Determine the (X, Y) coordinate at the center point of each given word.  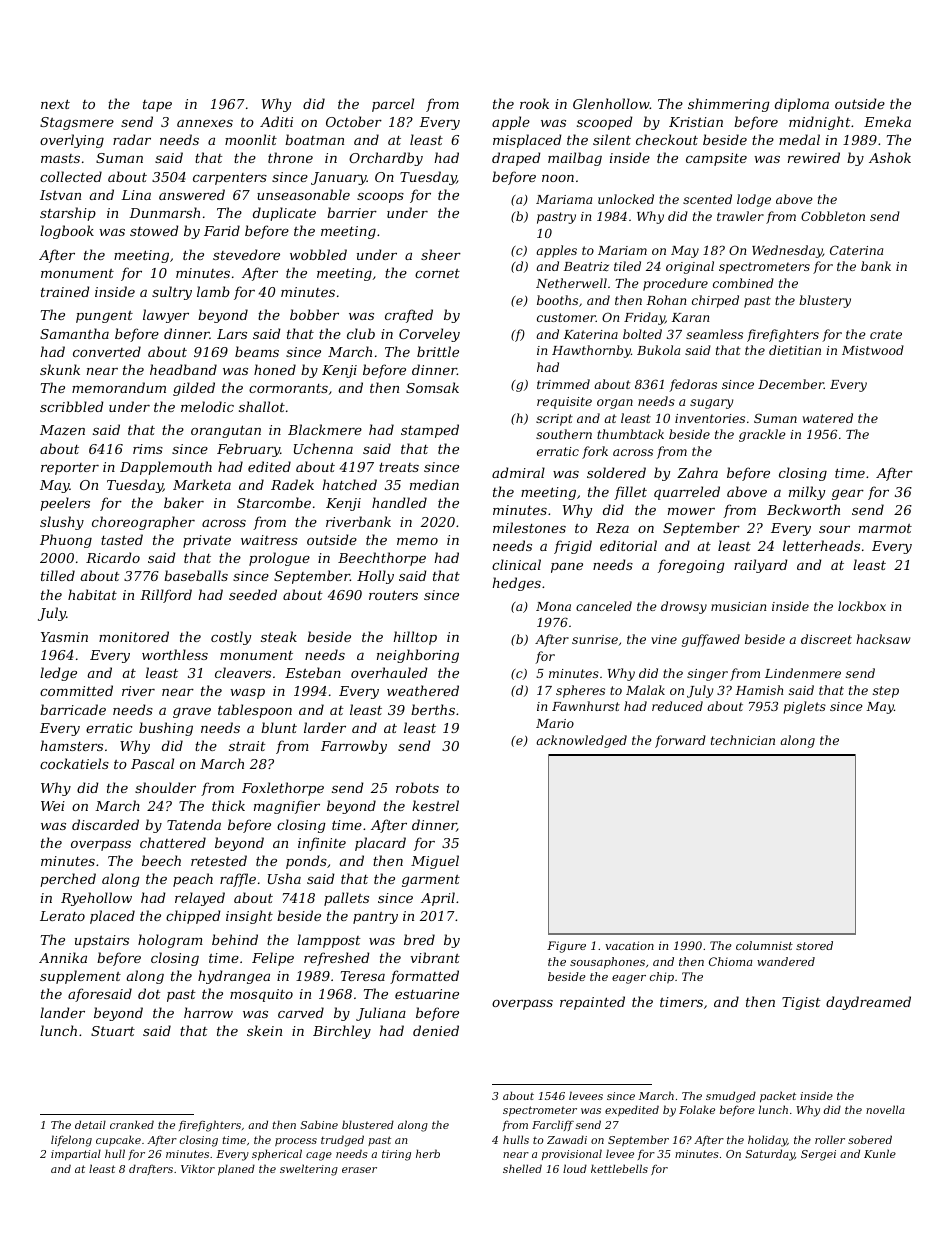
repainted (592, 1003)
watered (828, 418)
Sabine (319, 1124)
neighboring (418, 656)
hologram (170, 941)
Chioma (731, 961)
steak (279, 636)
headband (183, 369)
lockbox (862, 606)
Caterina (856, 250)
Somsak (432, 387)
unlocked (626, 199)
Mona (553, 606)
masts (60, 158)
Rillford (166, 596)
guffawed (711, 640)
